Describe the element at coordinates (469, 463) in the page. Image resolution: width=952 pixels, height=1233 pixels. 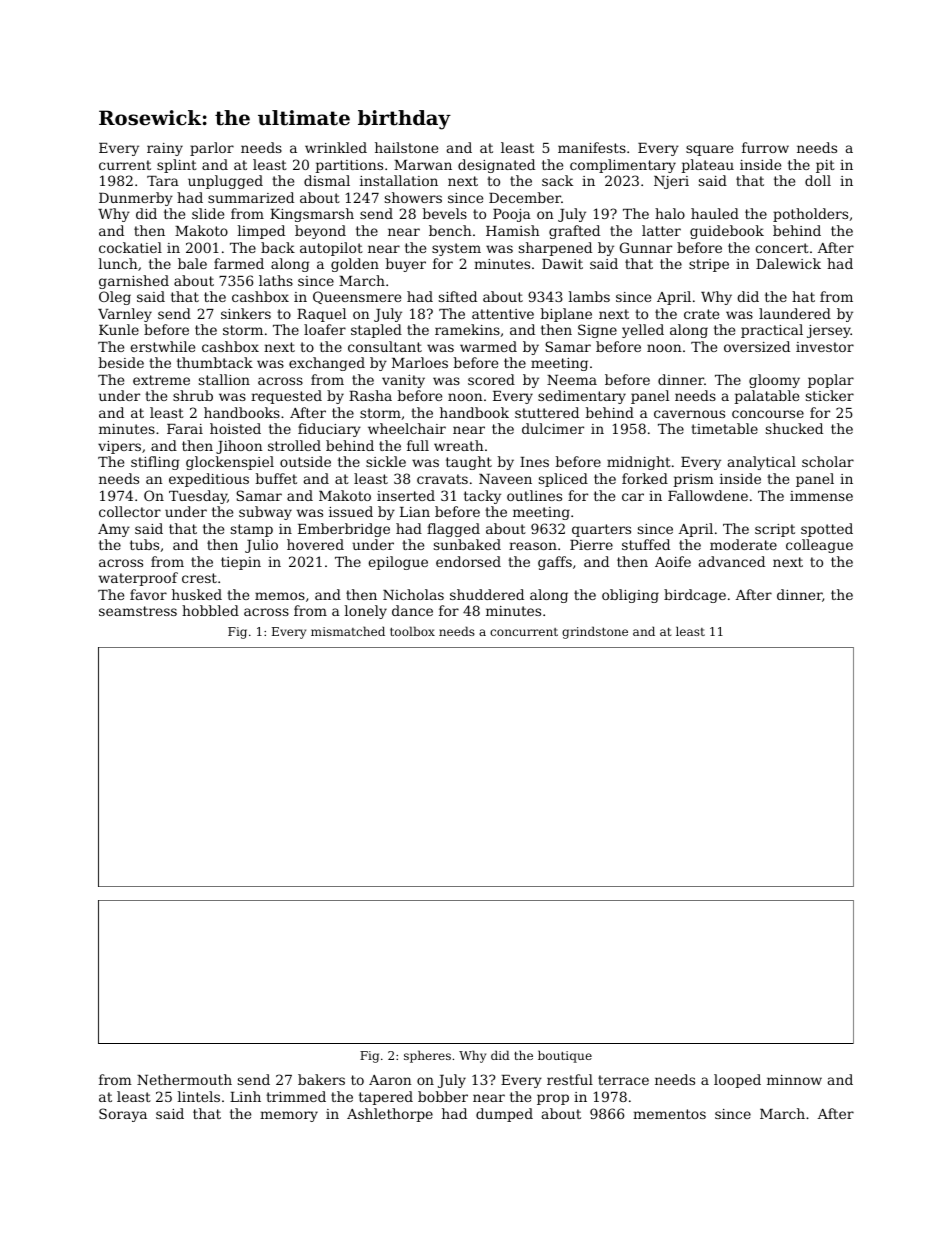
I see `taught` at that location.
